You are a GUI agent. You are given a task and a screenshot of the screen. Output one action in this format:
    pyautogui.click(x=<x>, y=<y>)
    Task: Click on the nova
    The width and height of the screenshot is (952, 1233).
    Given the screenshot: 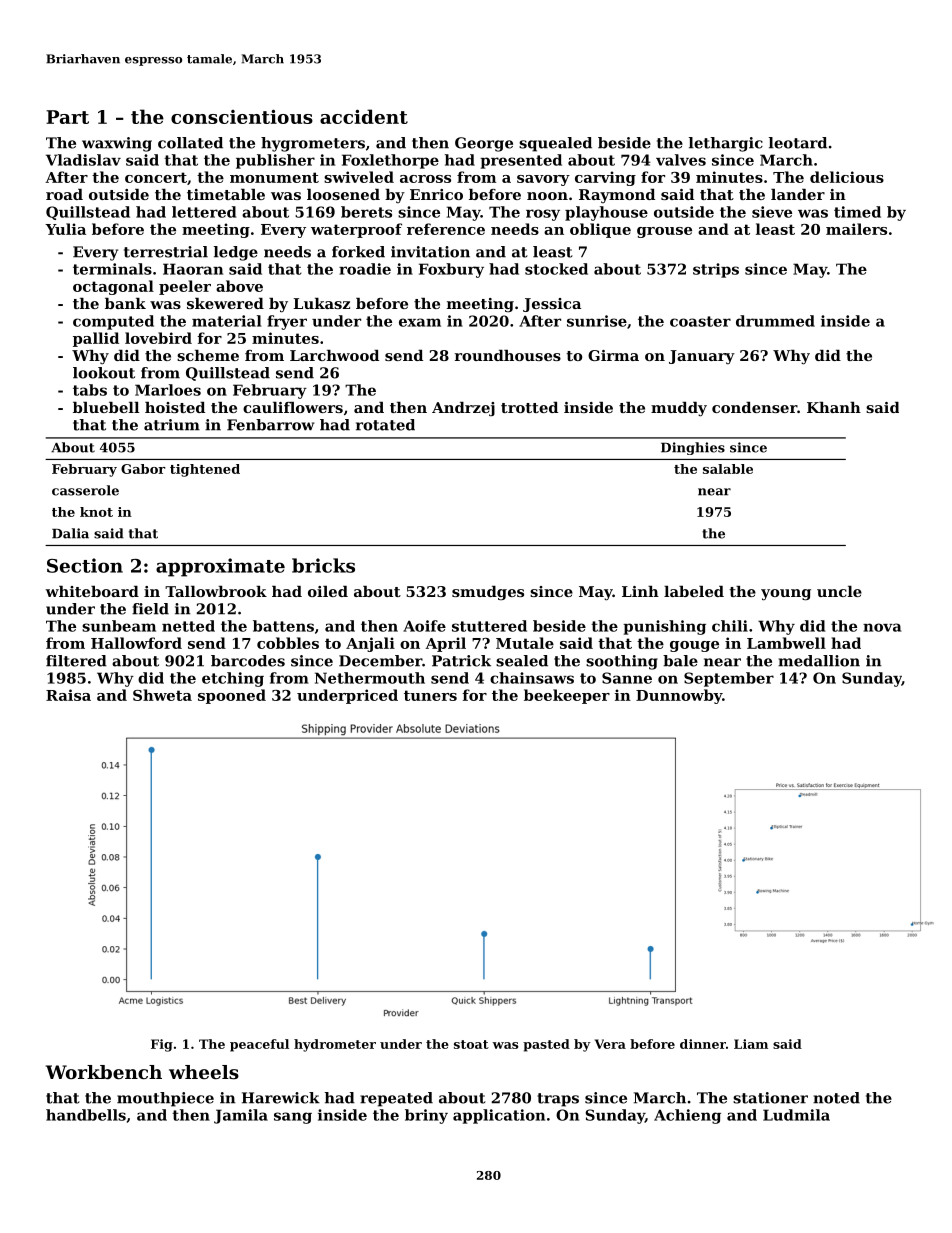 What is the action you would take?
    pyautogui.click(x=882, y=627)
